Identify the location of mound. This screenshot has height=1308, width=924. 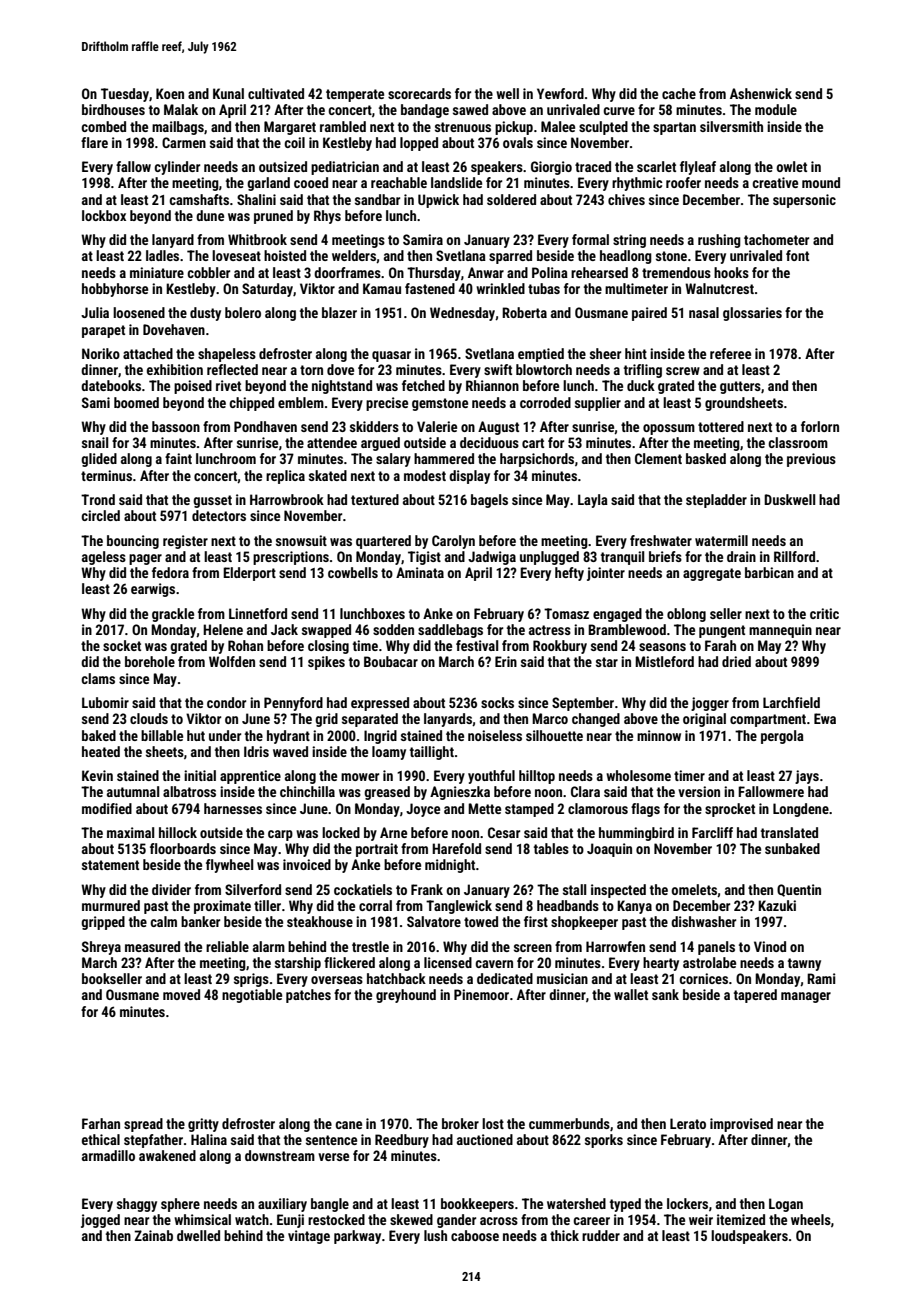
(821, 182).
